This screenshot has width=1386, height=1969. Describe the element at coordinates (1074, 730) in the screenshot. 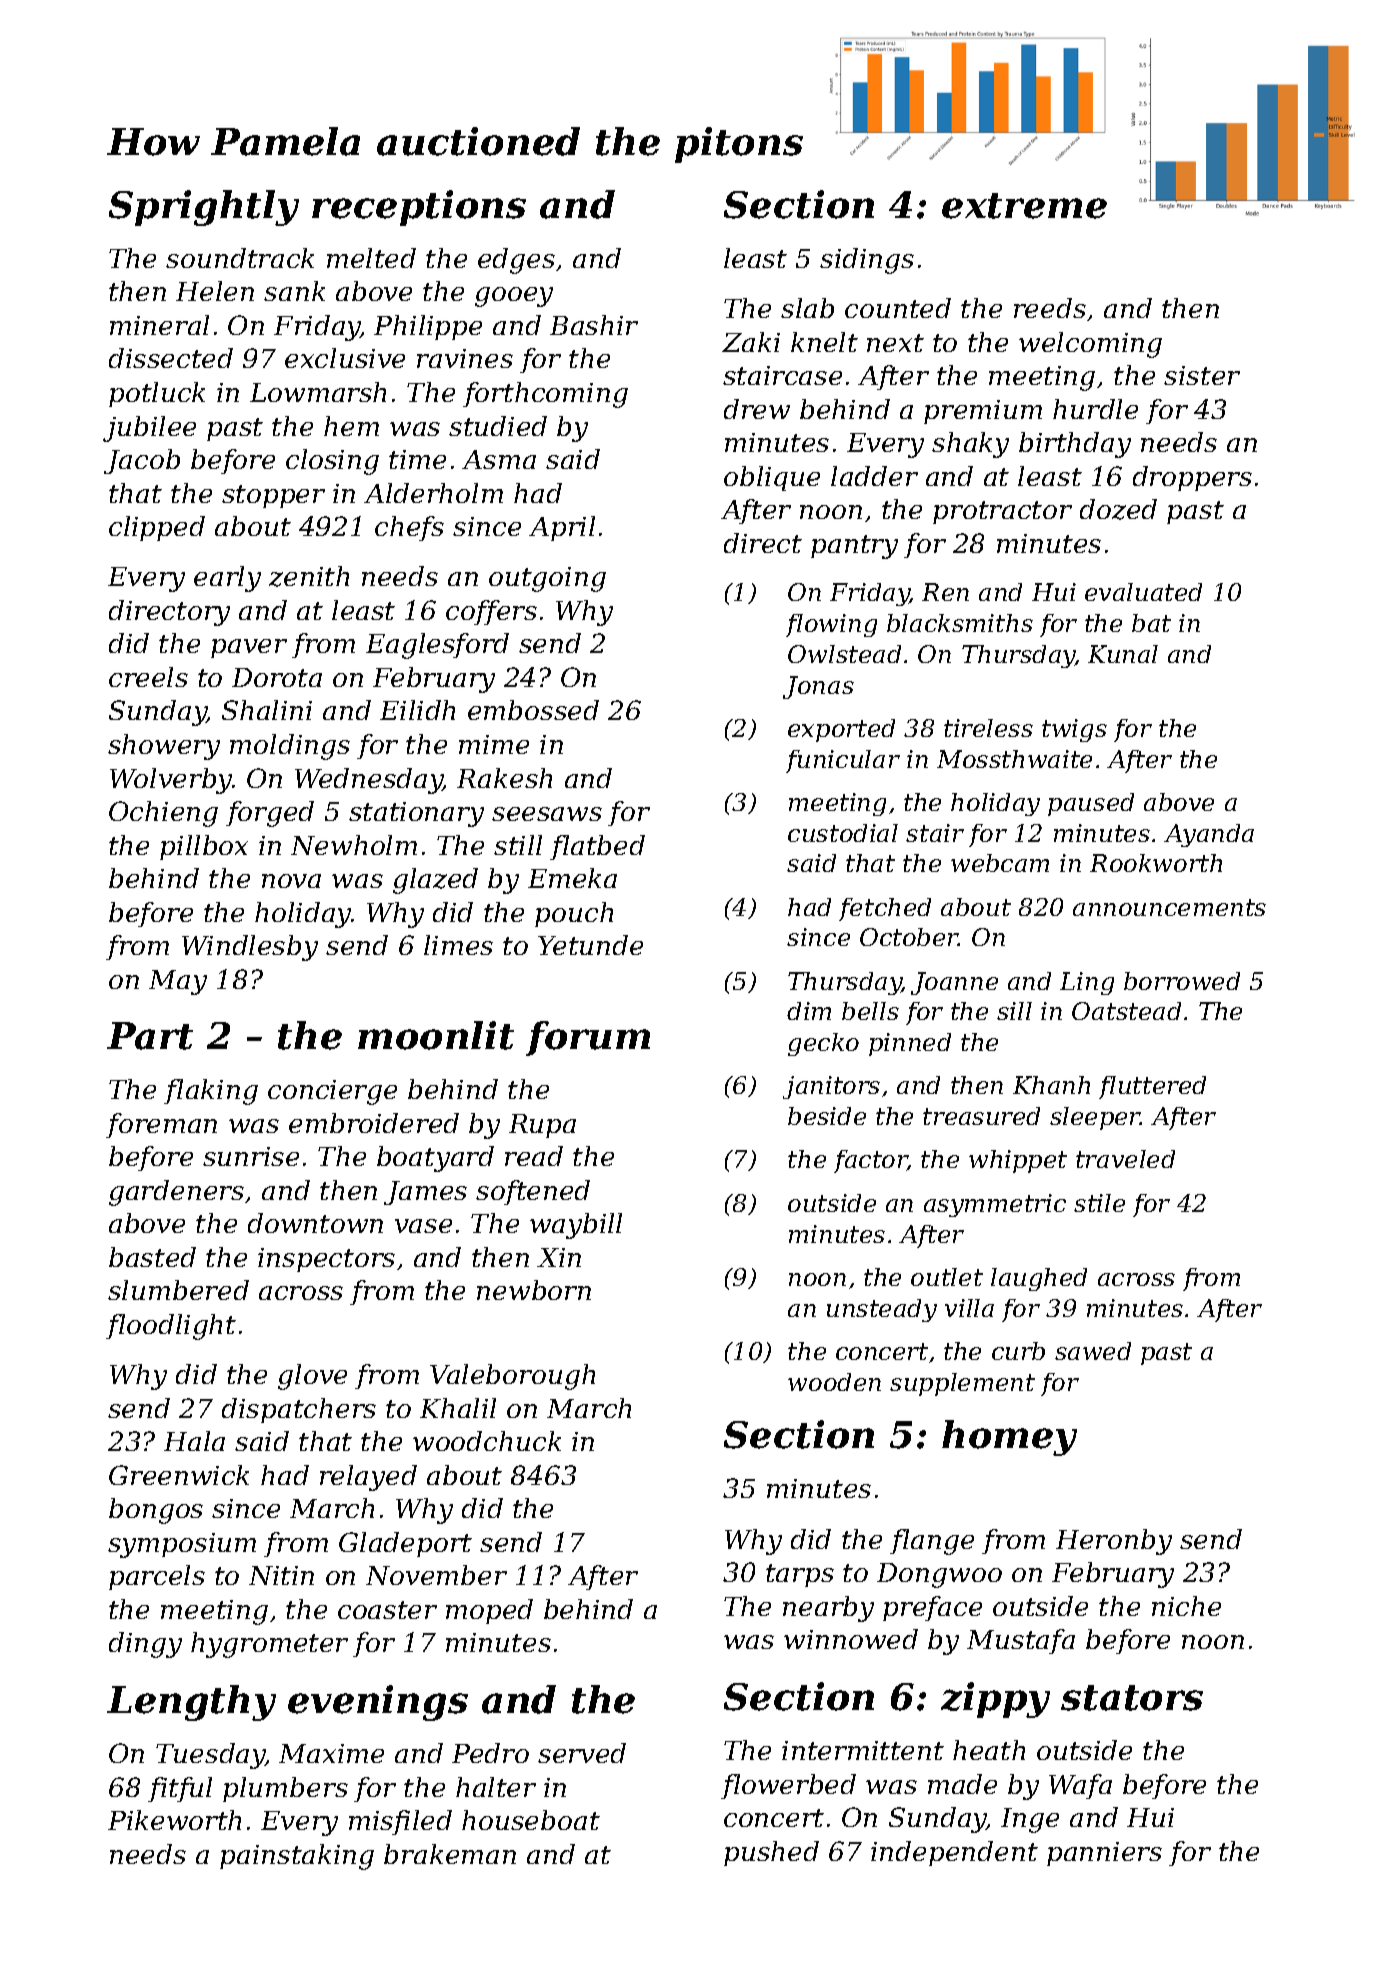

I see `twigs` at that location.
